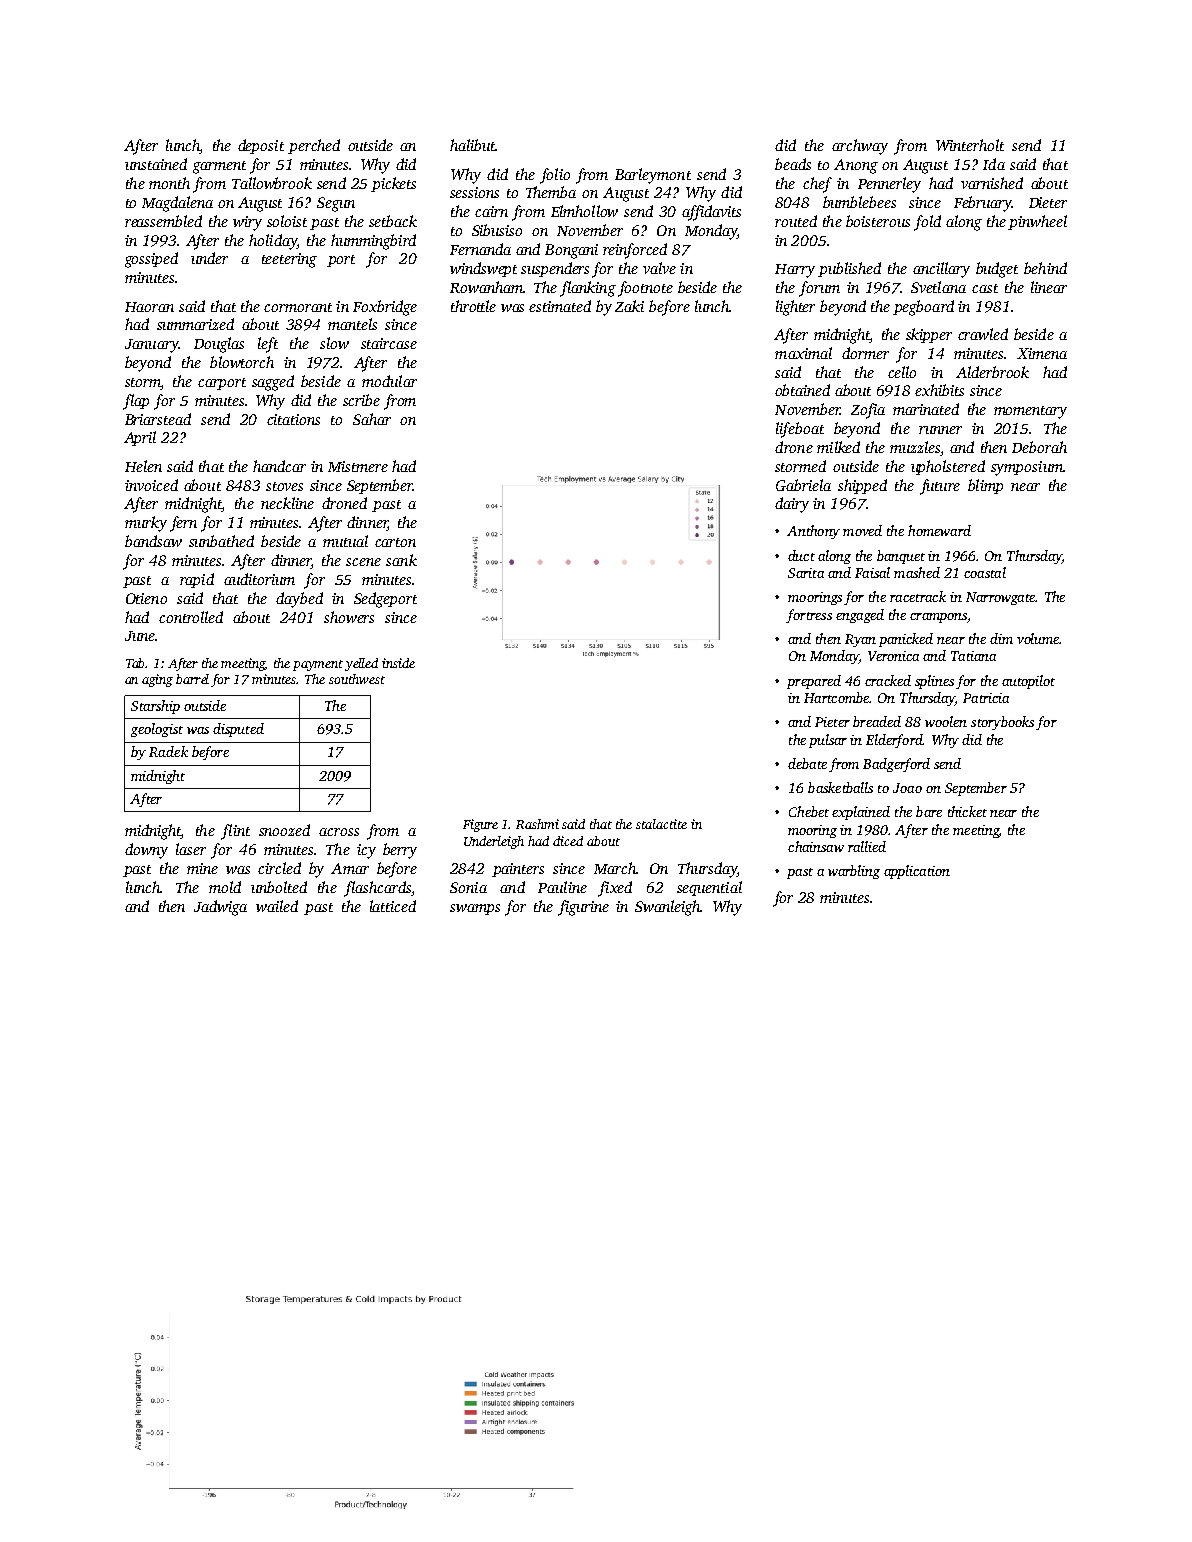  Describe the element at coordinates (151, 260) in the page. I see `gossiped` at that location.
